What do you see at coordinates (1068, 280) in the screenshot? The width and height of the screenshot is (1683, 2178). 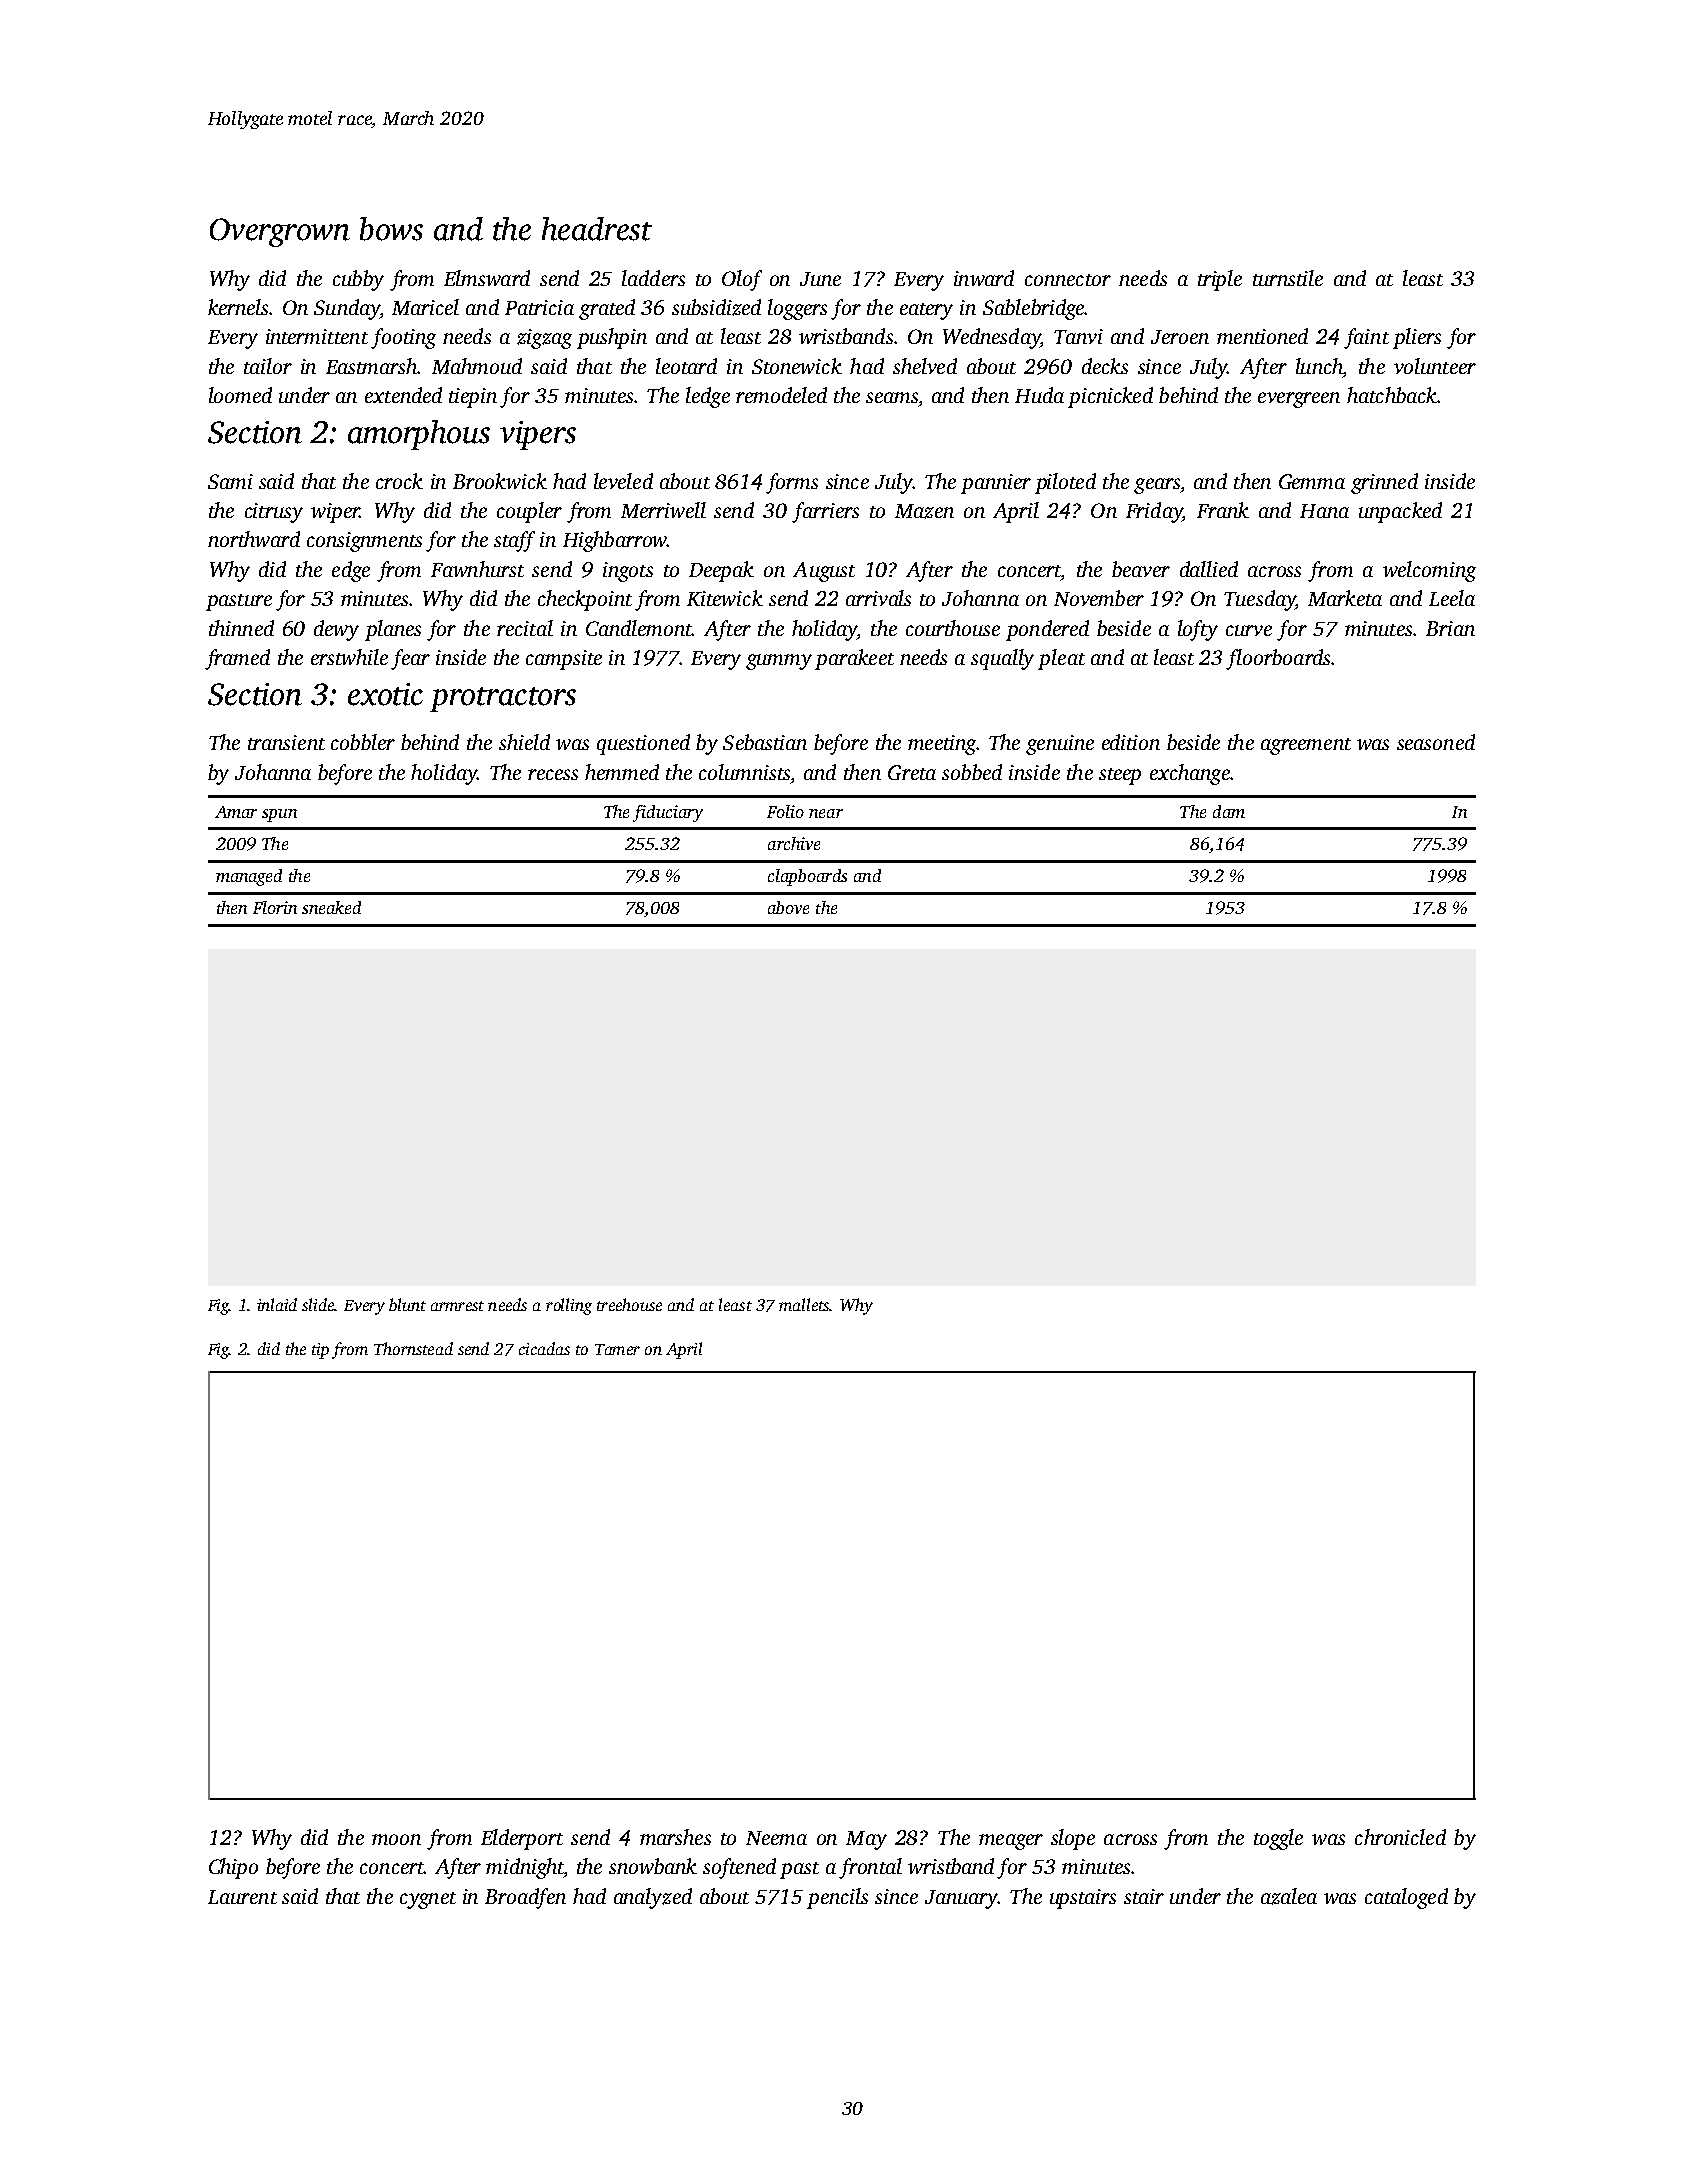 I see `connector` at bounding box center [1068, 280].
